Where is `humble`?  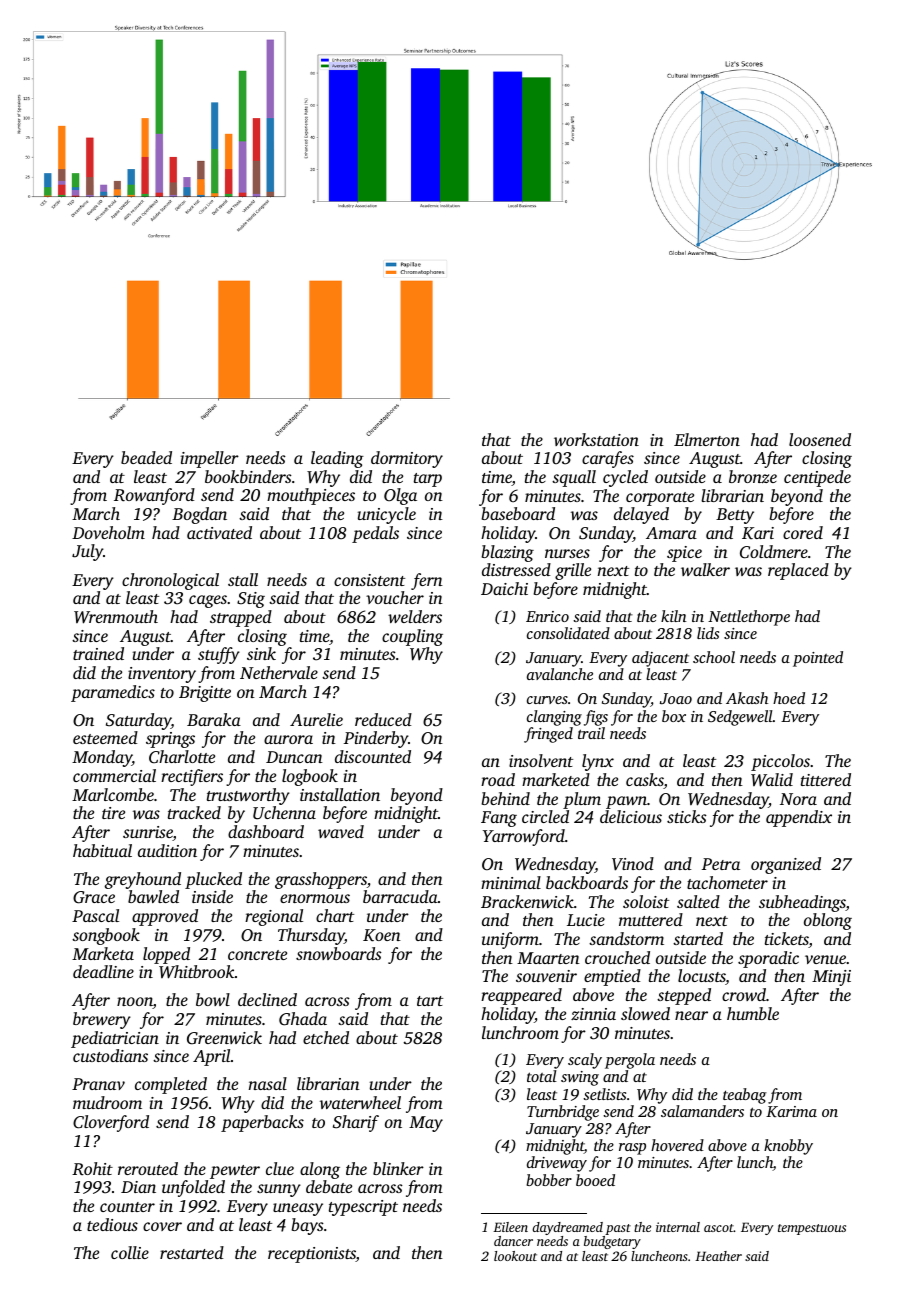
humble is located at coordinates (753, 1013).
